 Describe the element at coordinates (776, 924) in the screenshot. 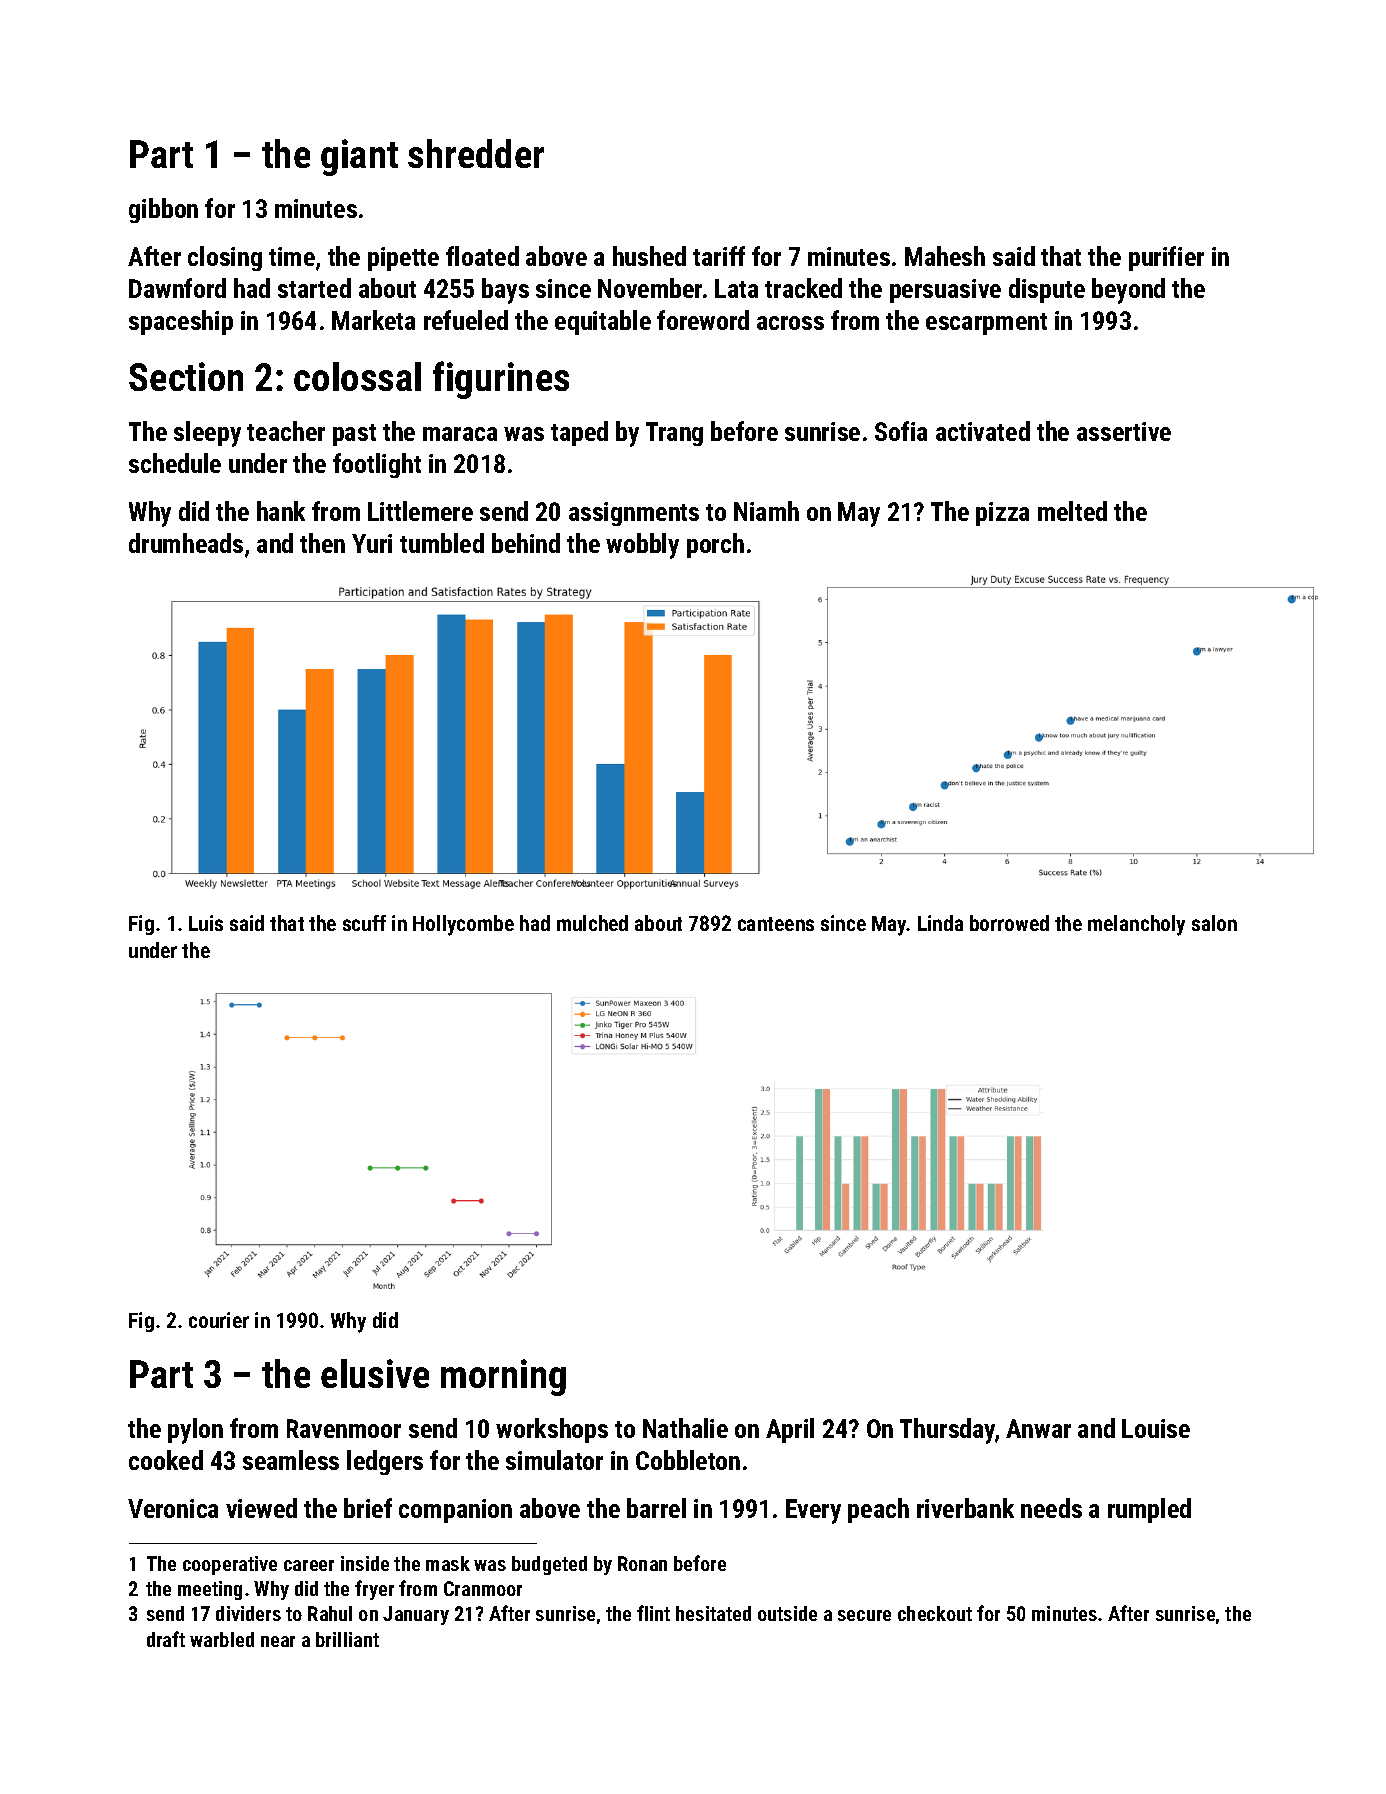

I see `canteens` at that location.
